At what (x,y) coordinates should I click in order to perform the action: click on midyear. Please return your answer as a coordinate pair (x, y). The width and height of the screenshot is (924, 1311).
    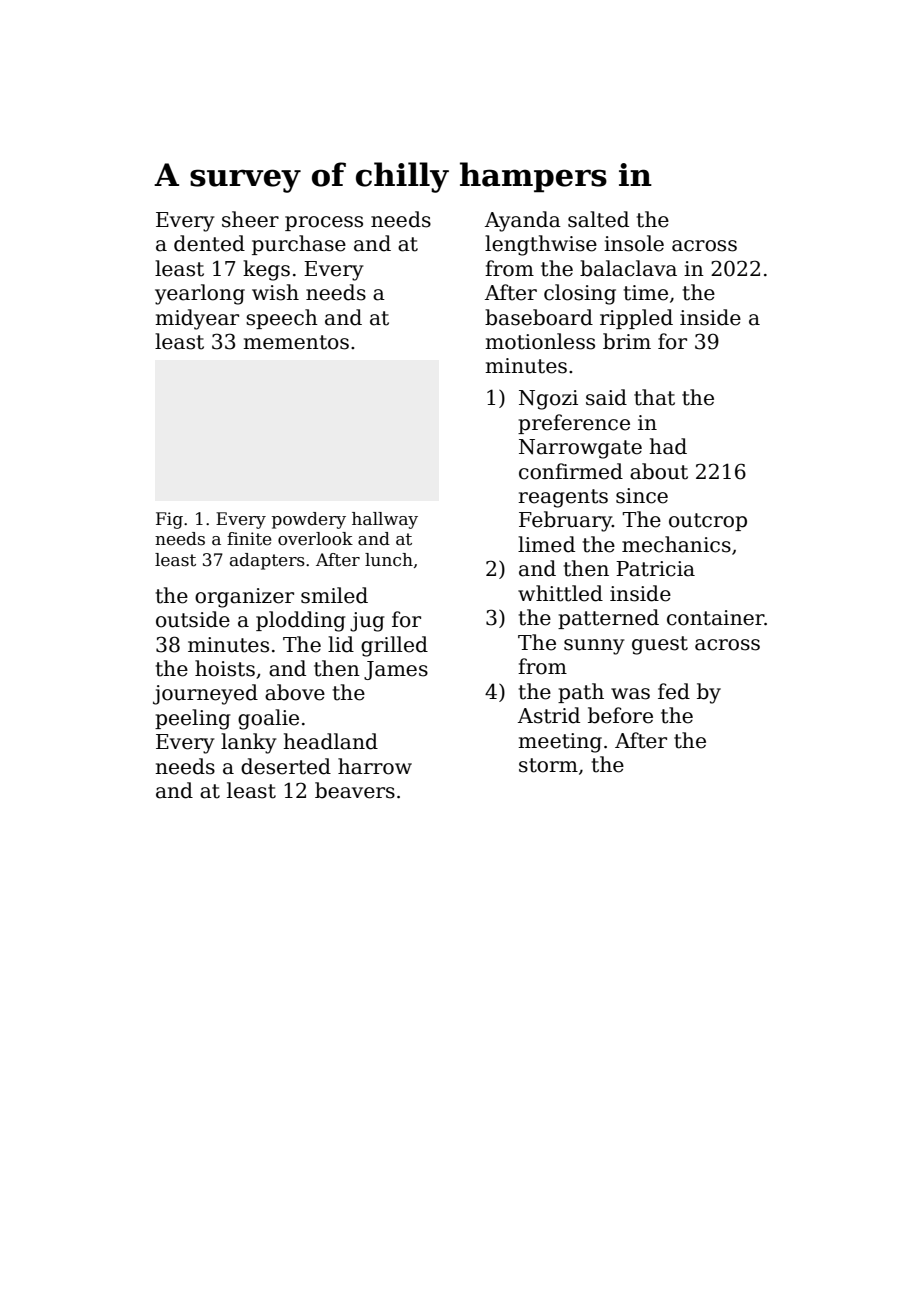
    Looking at the image, I should click on (197, 319).
